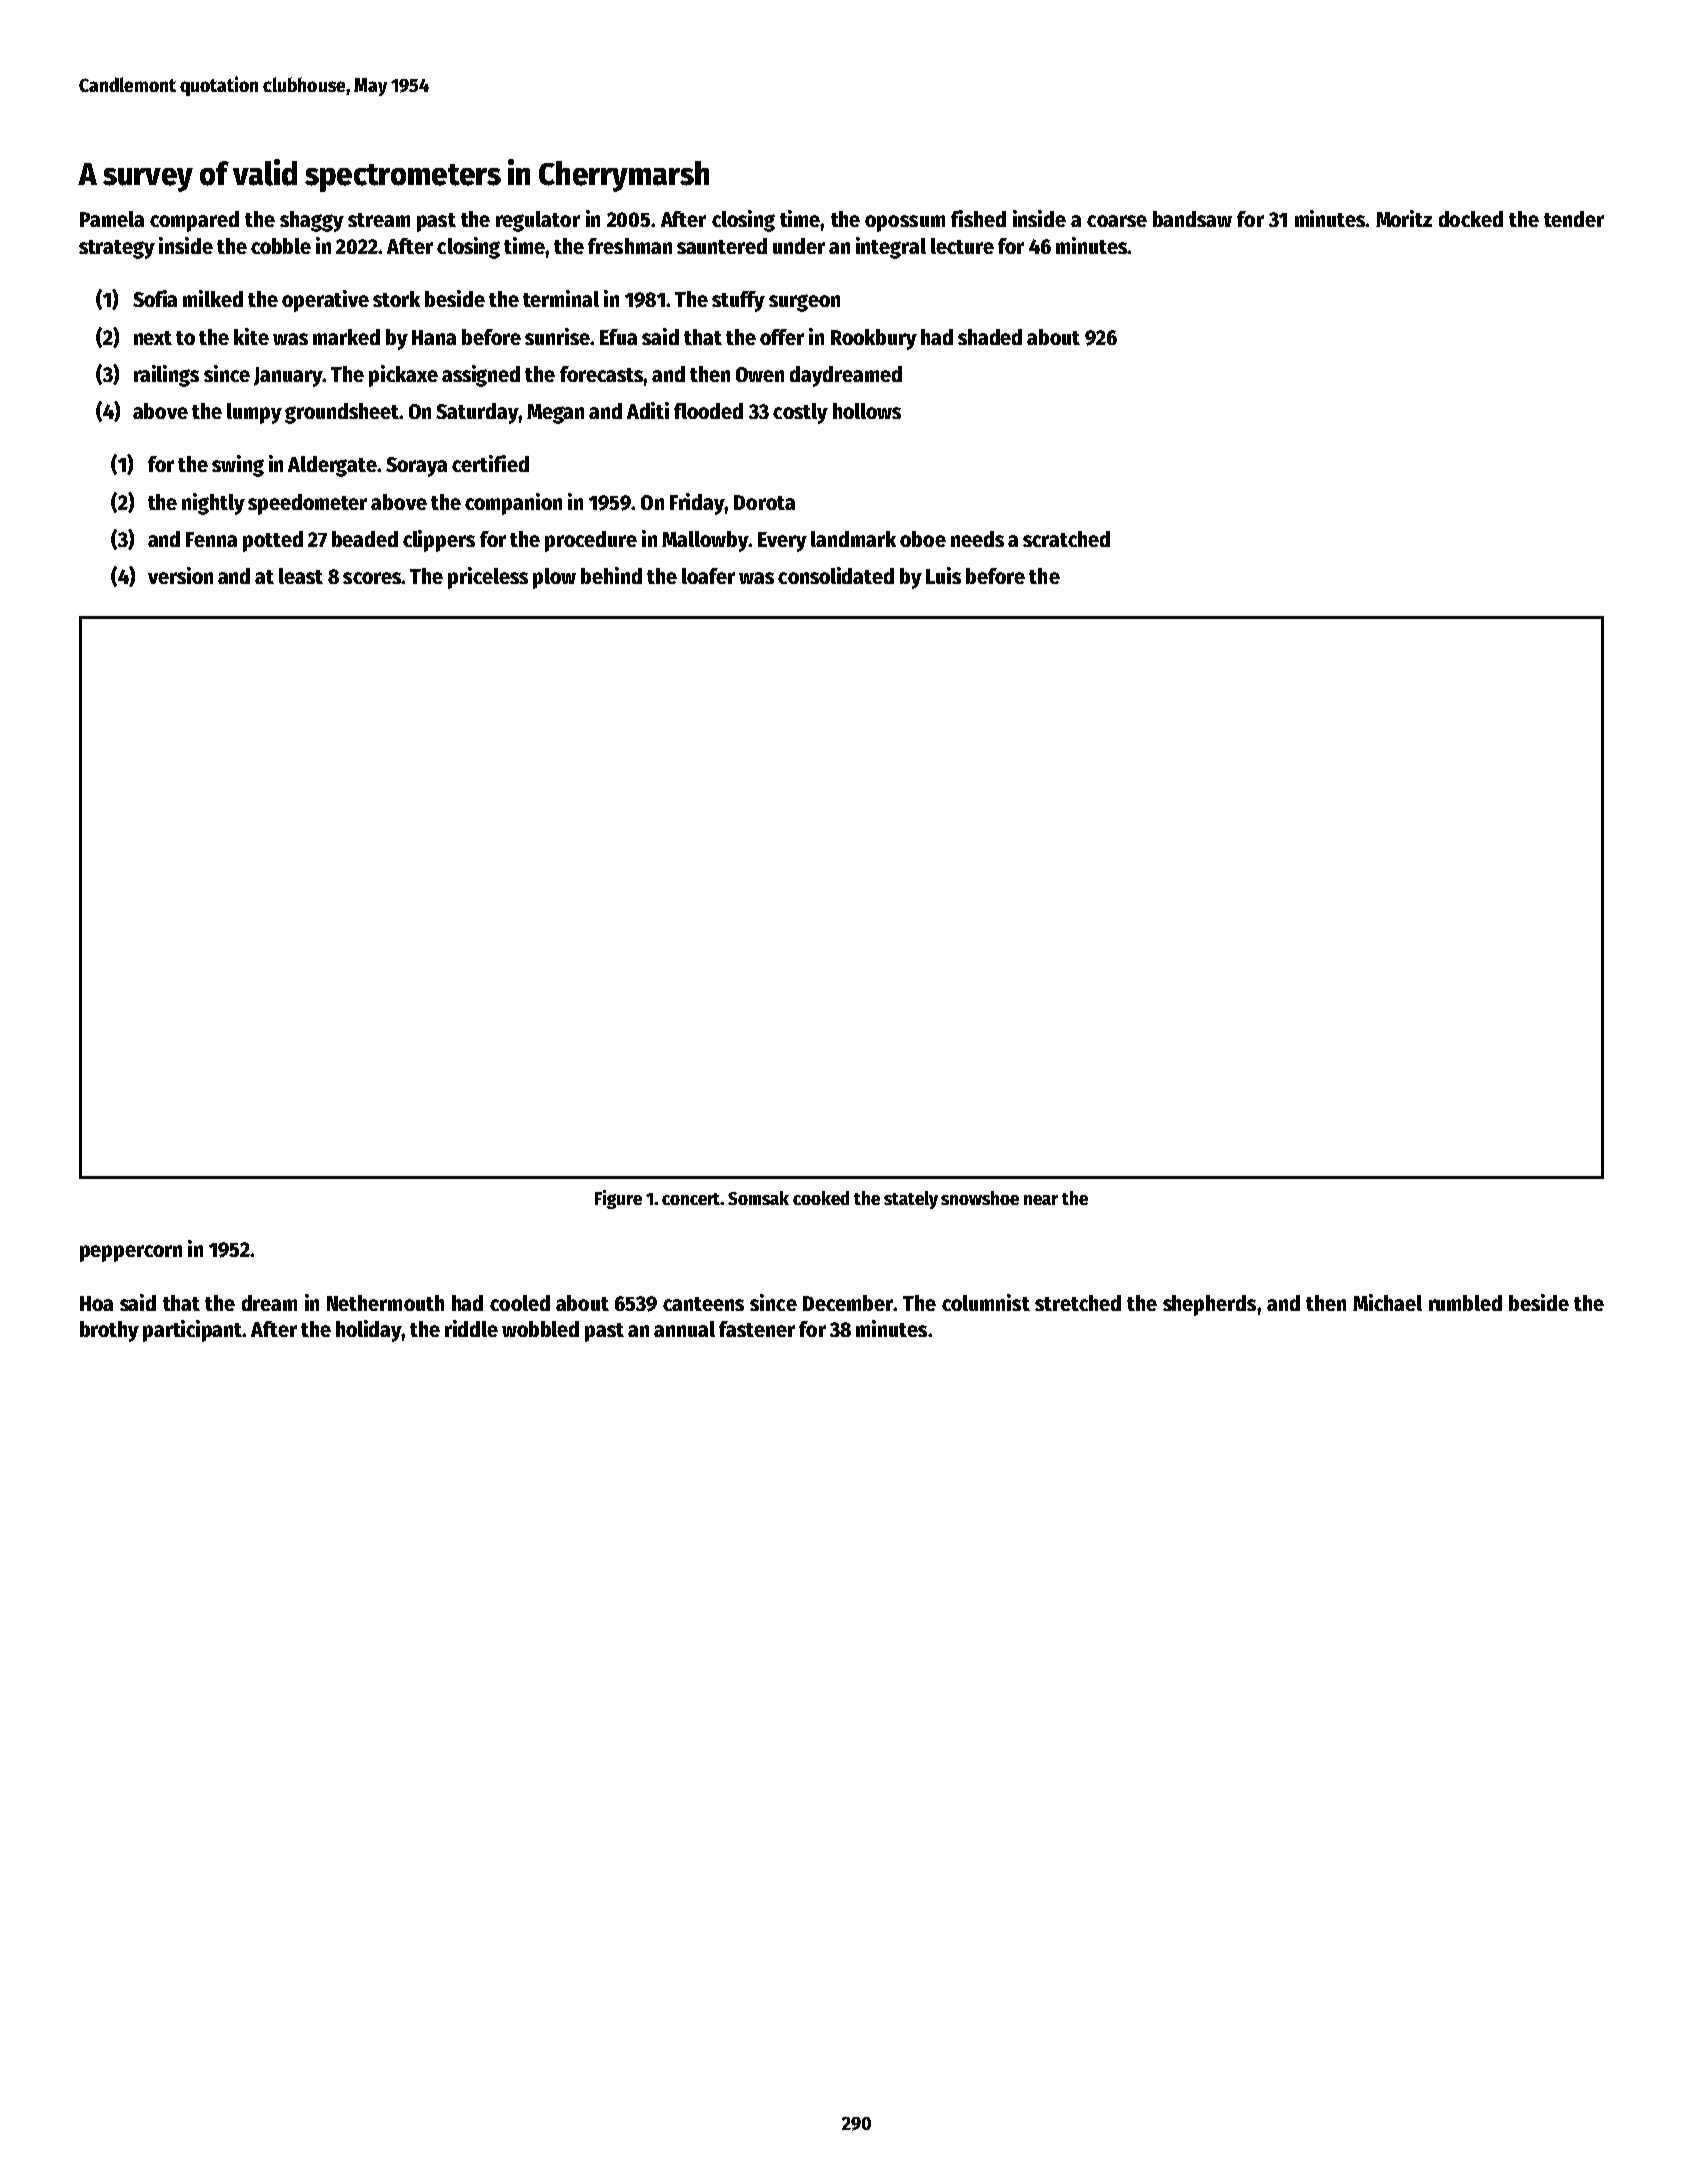 This page has height=2178, width=1683. Describe the element at coordinates (109, 1331) in the page. I see `brothy` at that location.
